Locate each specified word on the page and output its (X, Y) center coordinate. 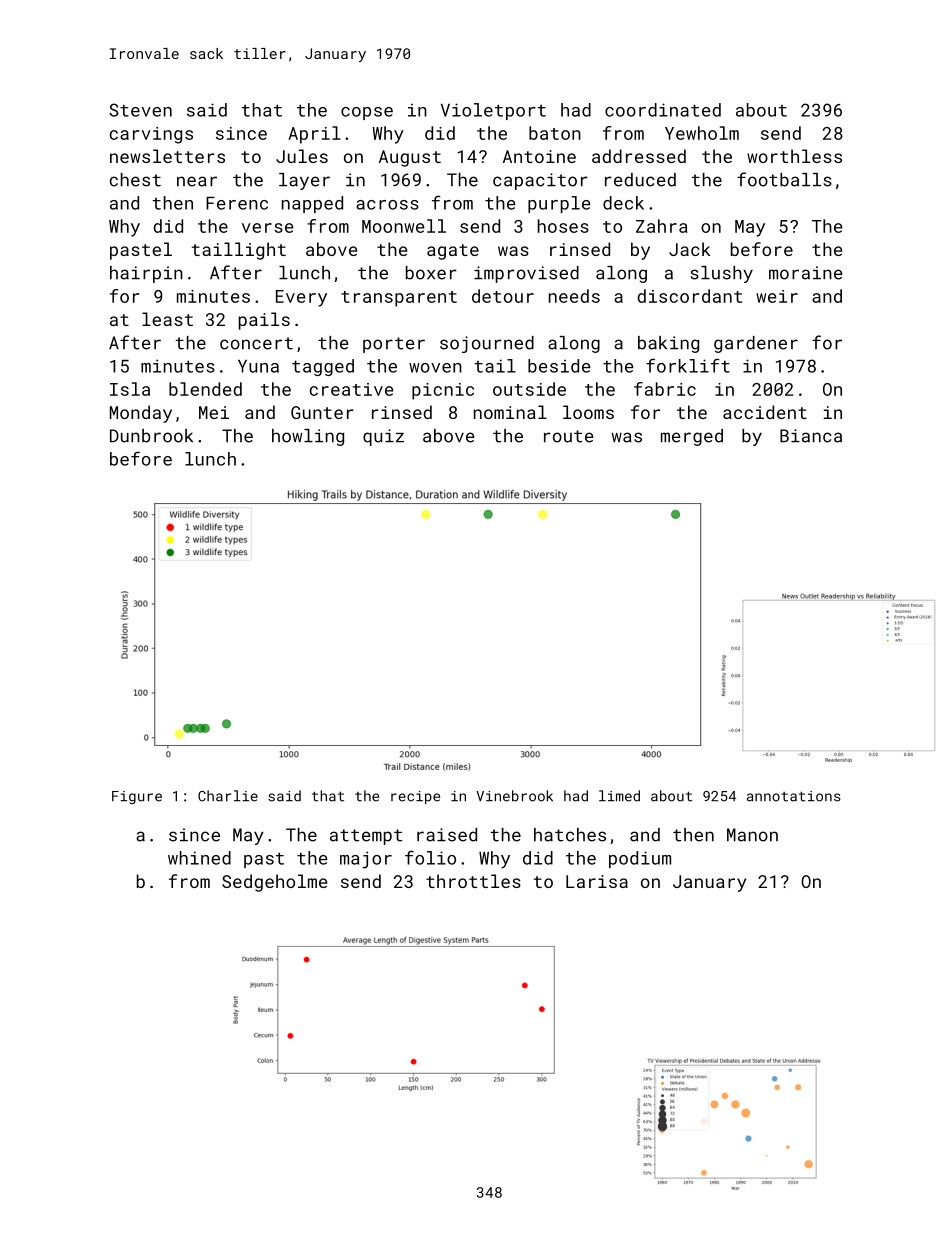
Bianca (811, 436)
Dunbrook (151, 436)
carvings (151, 135)
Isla (130, 389)
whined (199, 858)
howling (308, 437)
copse (367, 113)
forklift (688, 365)
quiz (383, 437)
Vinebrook (514, 796)
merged (692, 437)
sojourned (487, 344)
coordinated (663, 110)
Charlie (228, 796)
